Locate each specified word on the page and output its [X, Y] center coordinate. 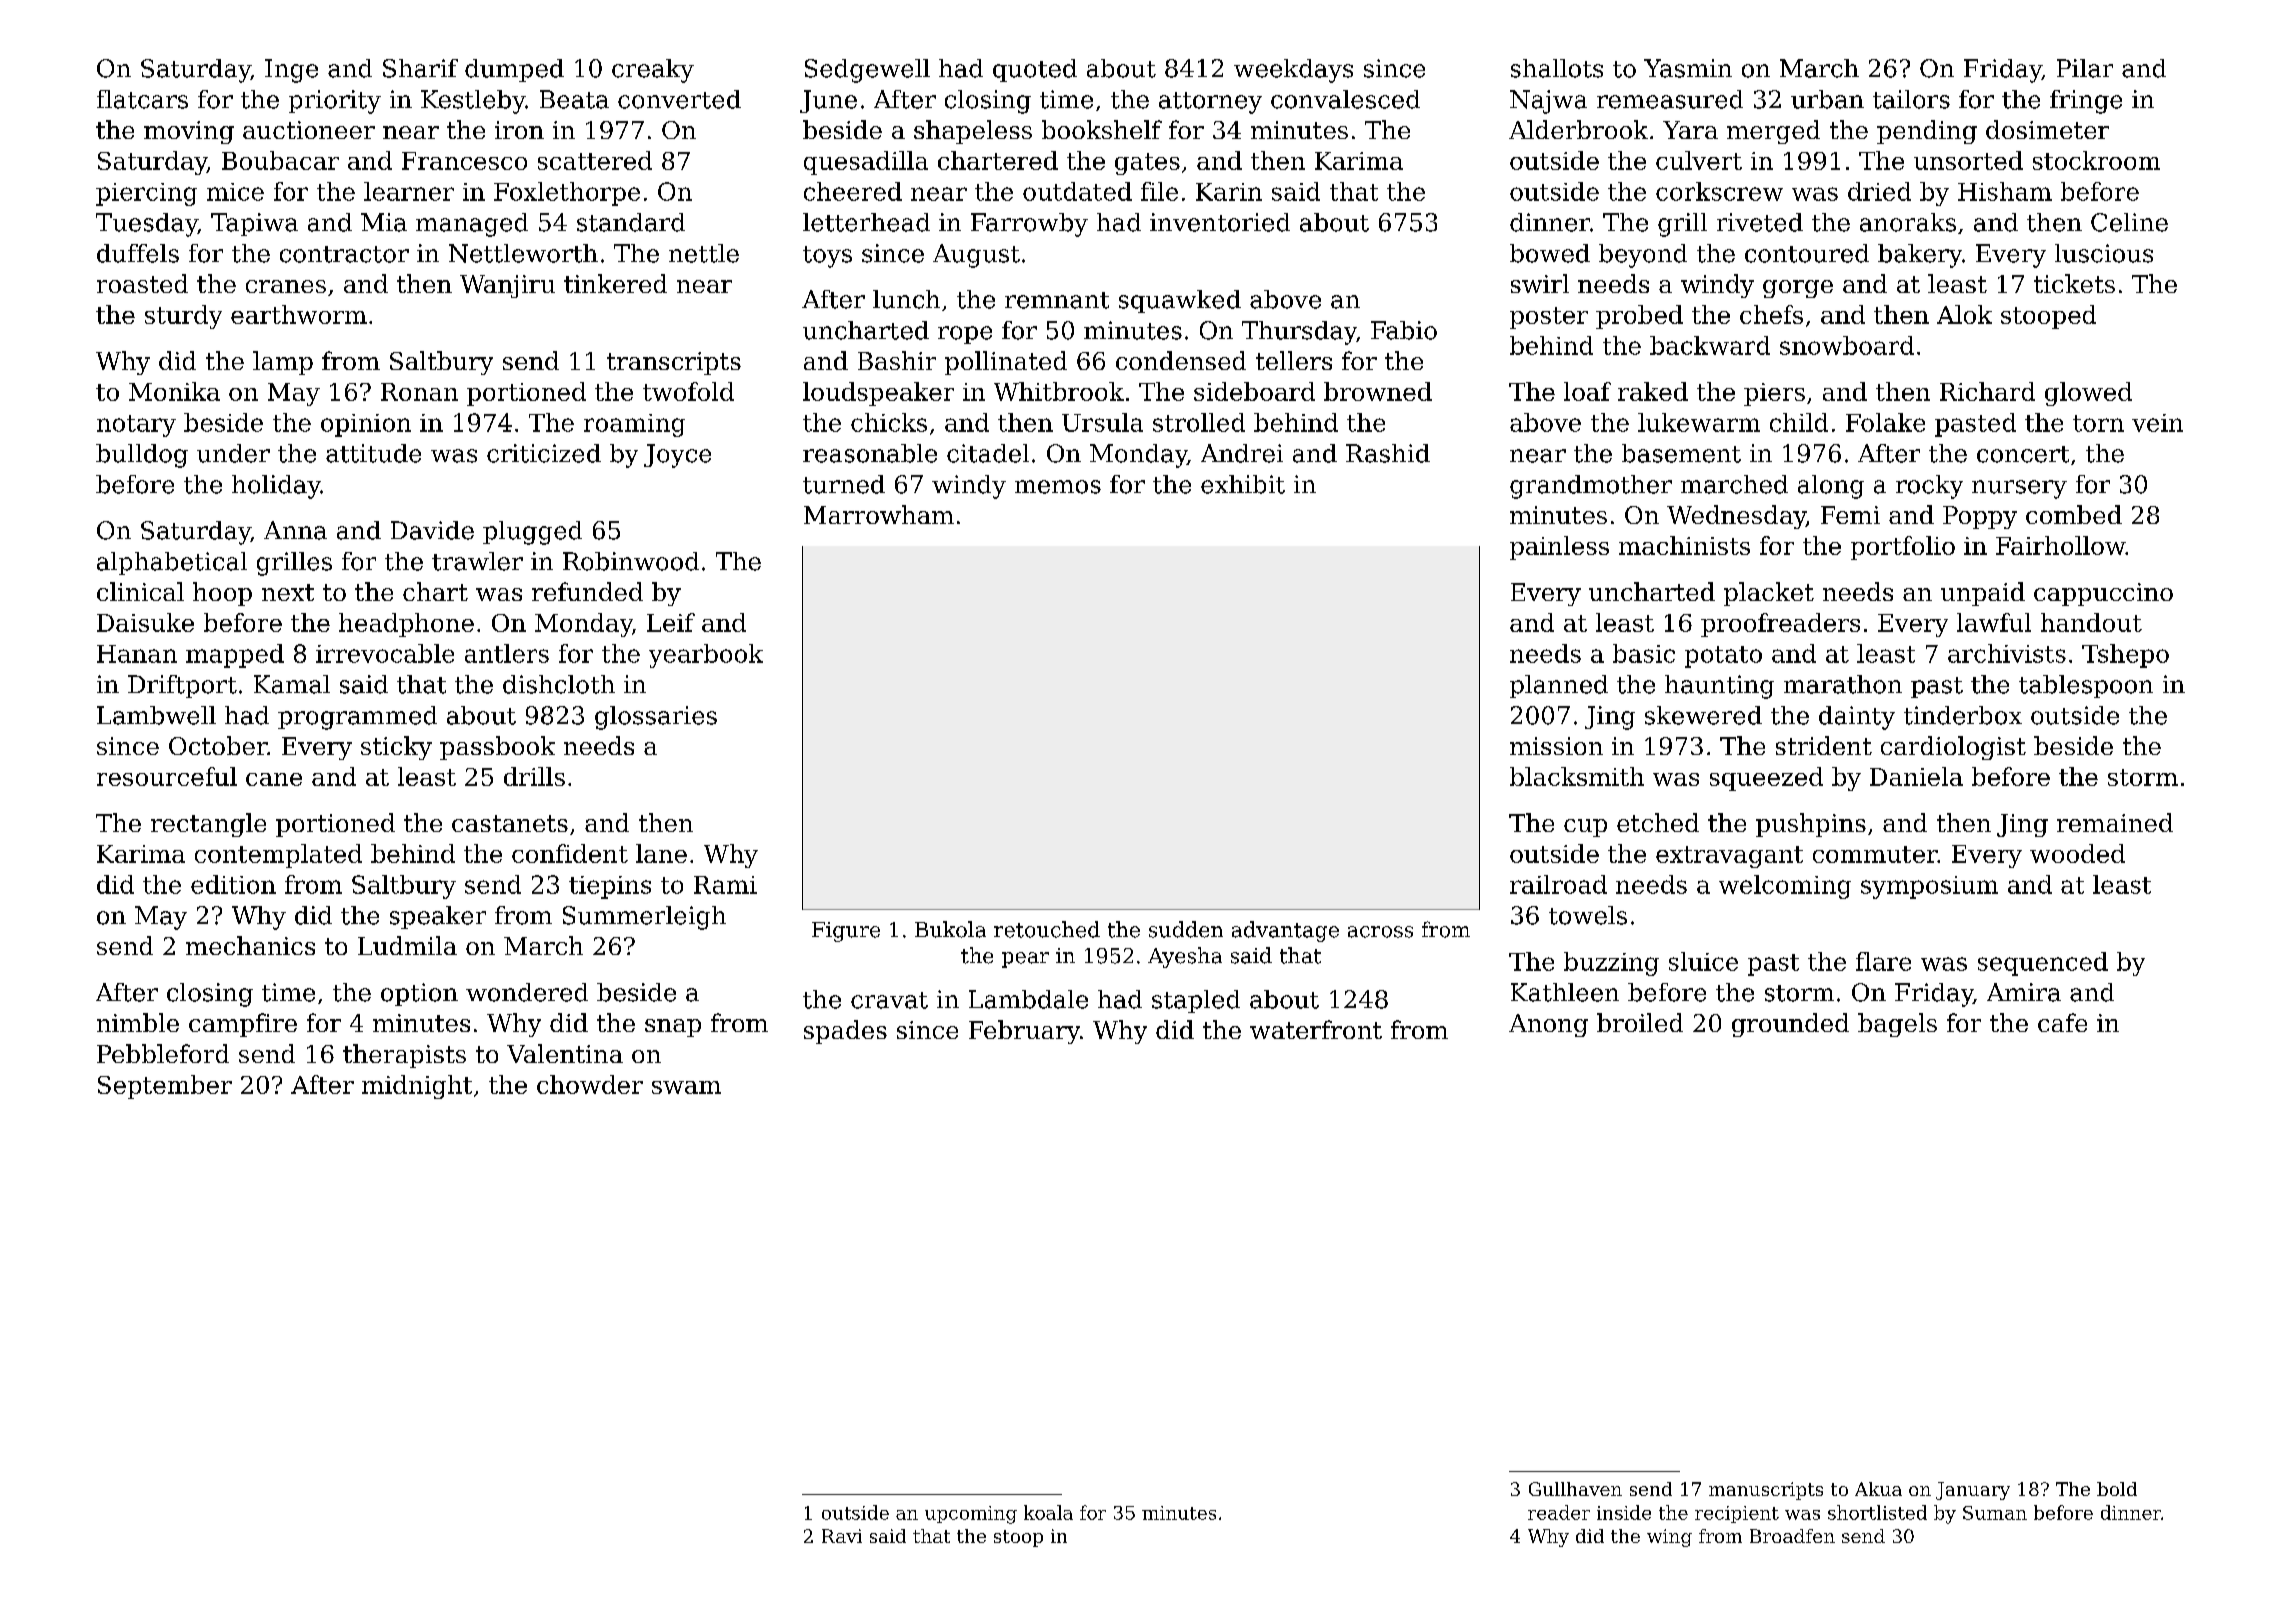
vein [2157, 423]
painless [1559, 548]
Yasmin [1688, 68]
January [1973, 1491]
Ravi [842, 1536]
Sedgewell [867, 71]
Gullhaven [1575, 1489]
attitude [373, 453]
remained [2115, 822]
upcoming [971, 1515]
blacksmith [1577, 776]
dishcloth [559, 684]
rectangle [208, 825]
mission [1556, 746]
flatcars [142, 99]
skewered [1703, 715]
